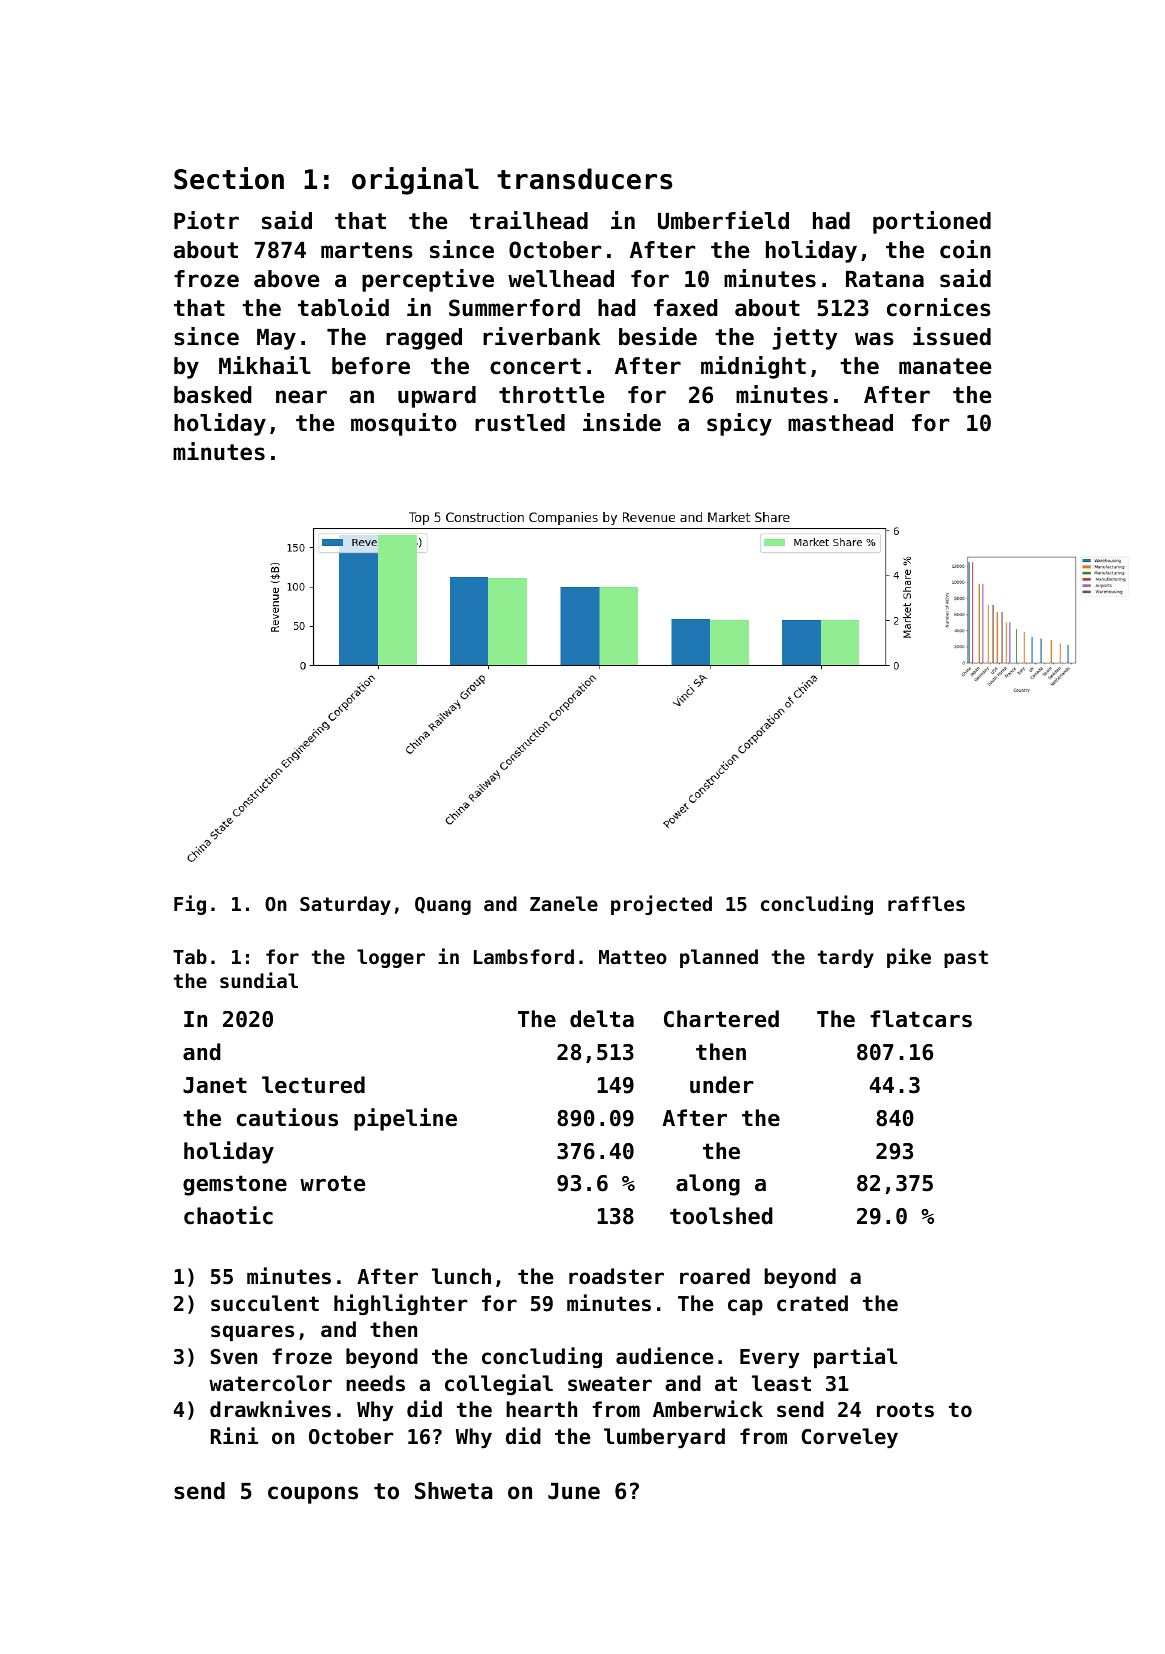 The image size is (1165, 1654). I want to click on pike, so click(909, 958).
